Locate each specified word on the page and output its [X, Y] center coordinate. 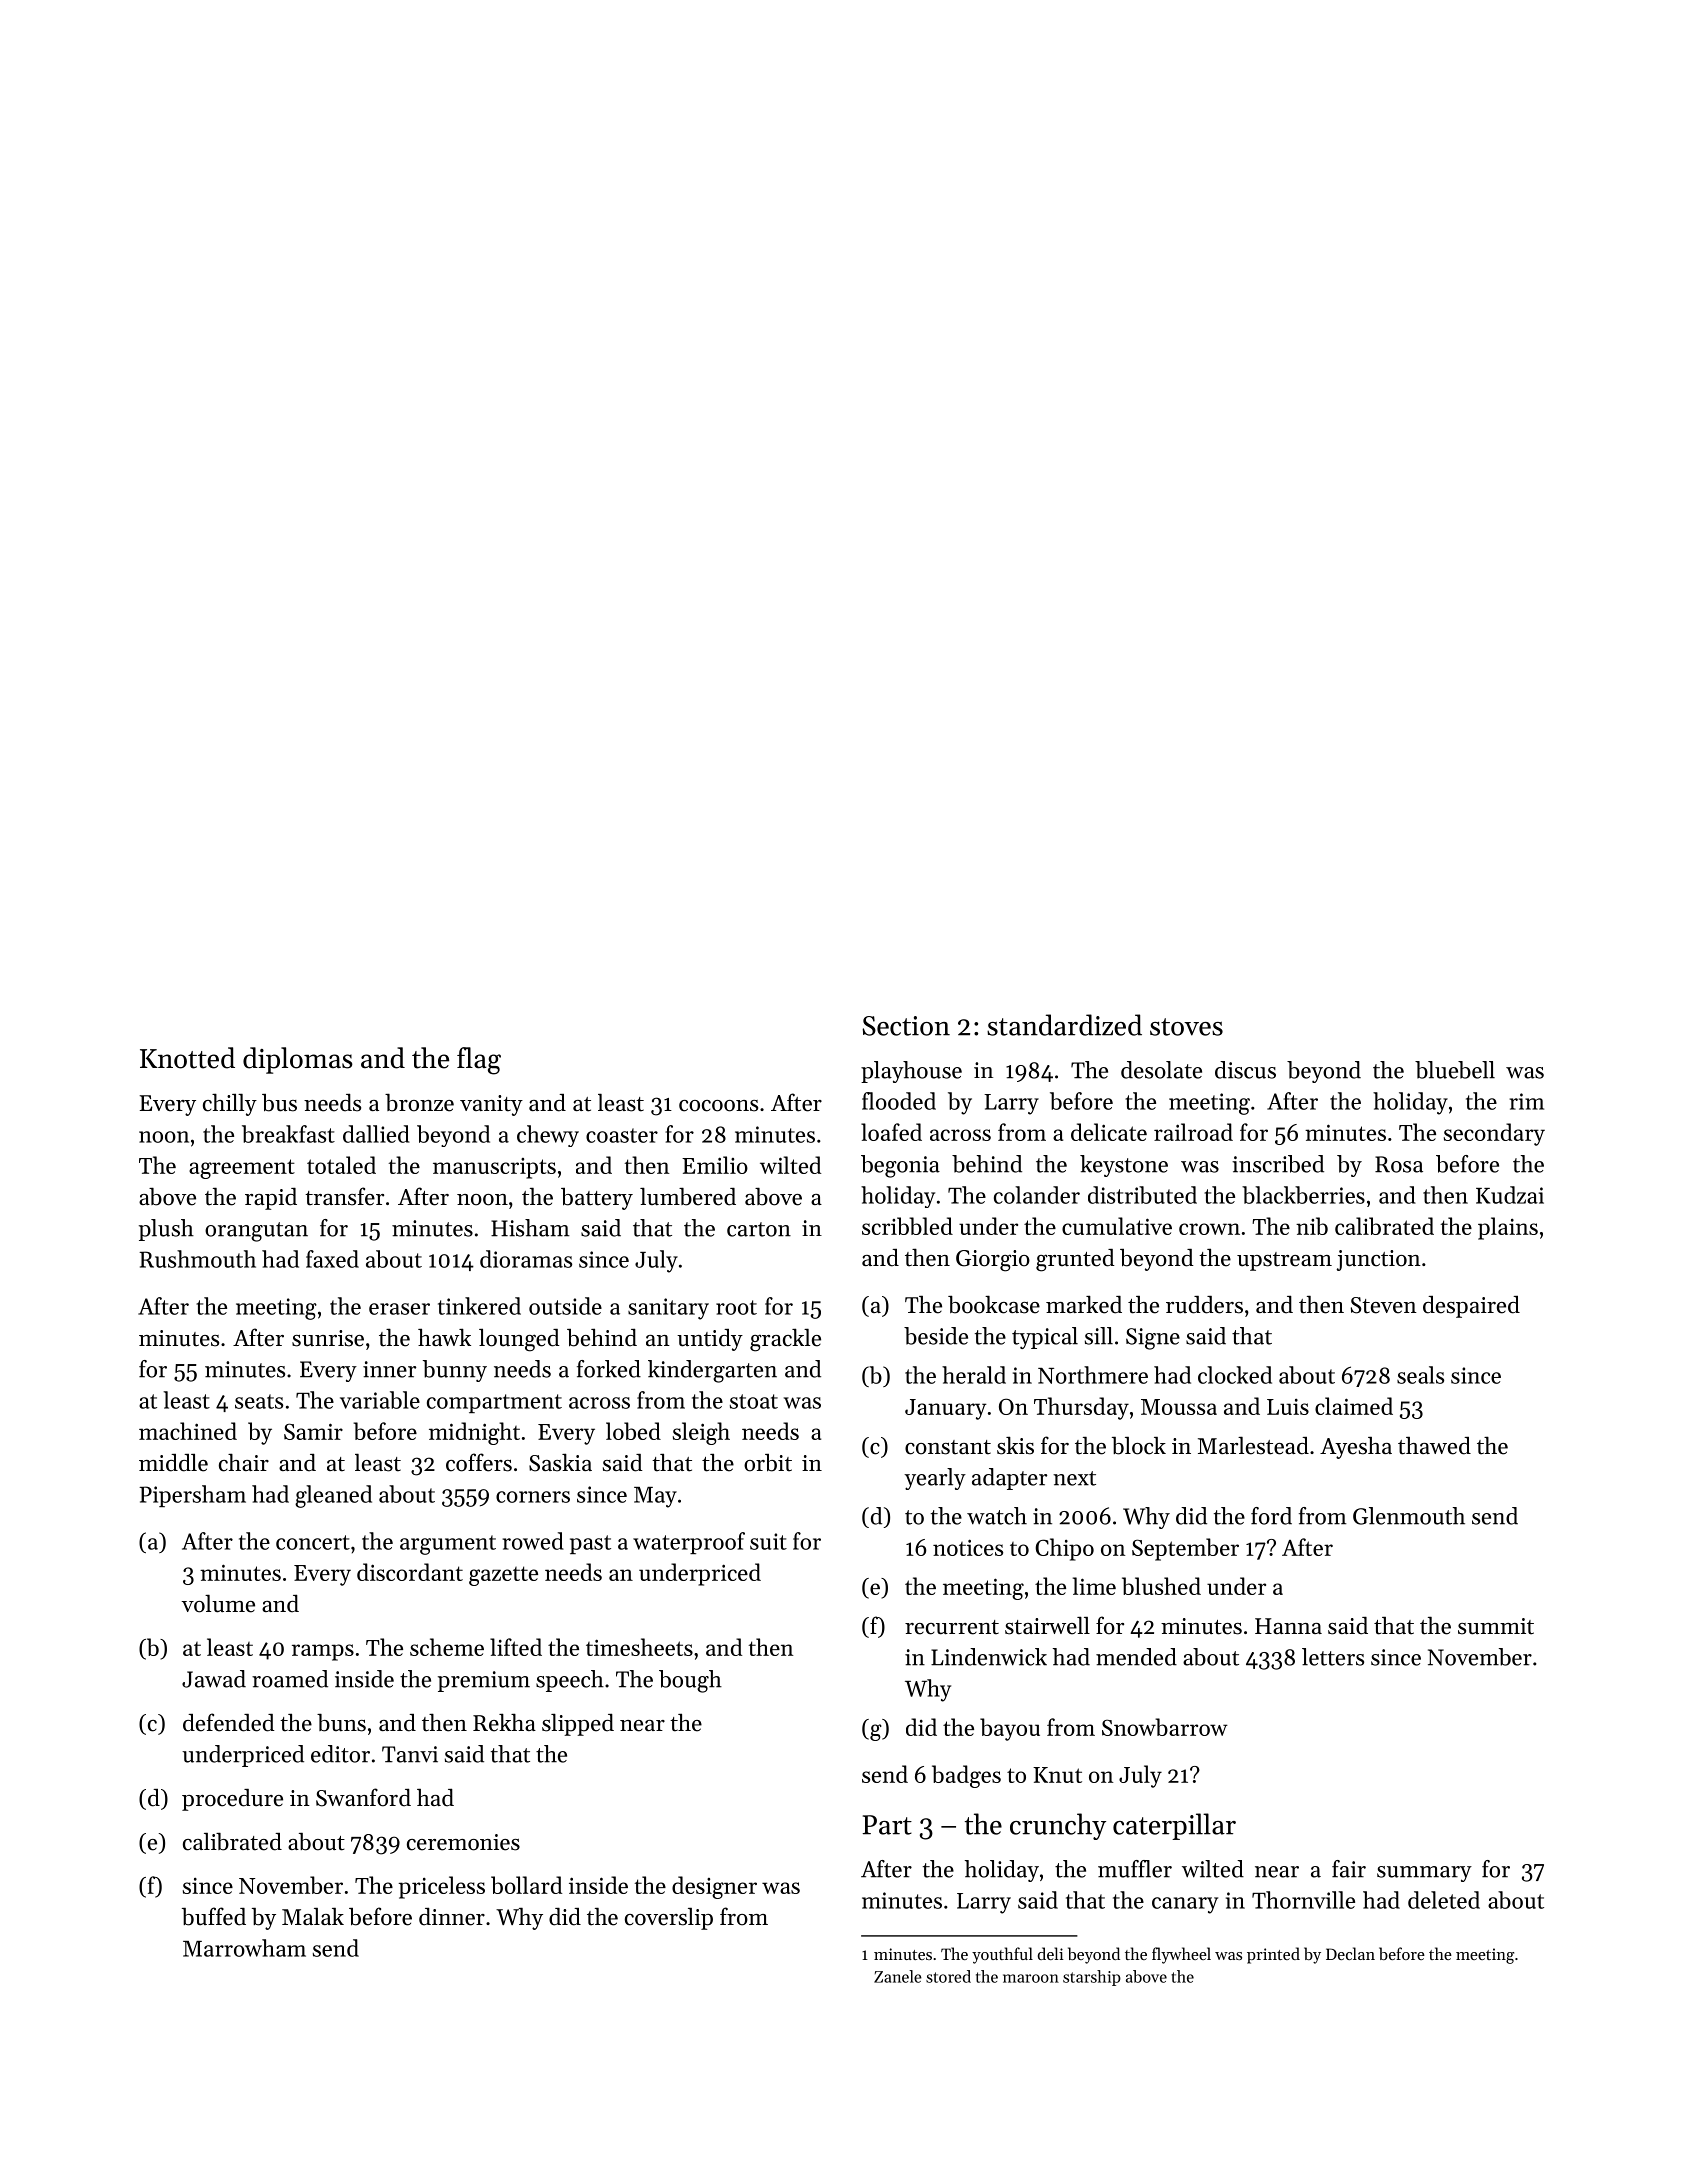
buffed [214, 1916]
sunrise [328, 1338]
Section [906, 1026]
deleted [1444, 1900]
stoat [754, 1401]
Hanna [1288, 1626]
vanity [491, 1105]
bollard [526, 1885]
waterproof [689, 1543]
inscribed [1278, 1164]
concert [313, 1542]
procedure [232, 1800]
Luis [1288, 1407]
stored [948, 1976]
